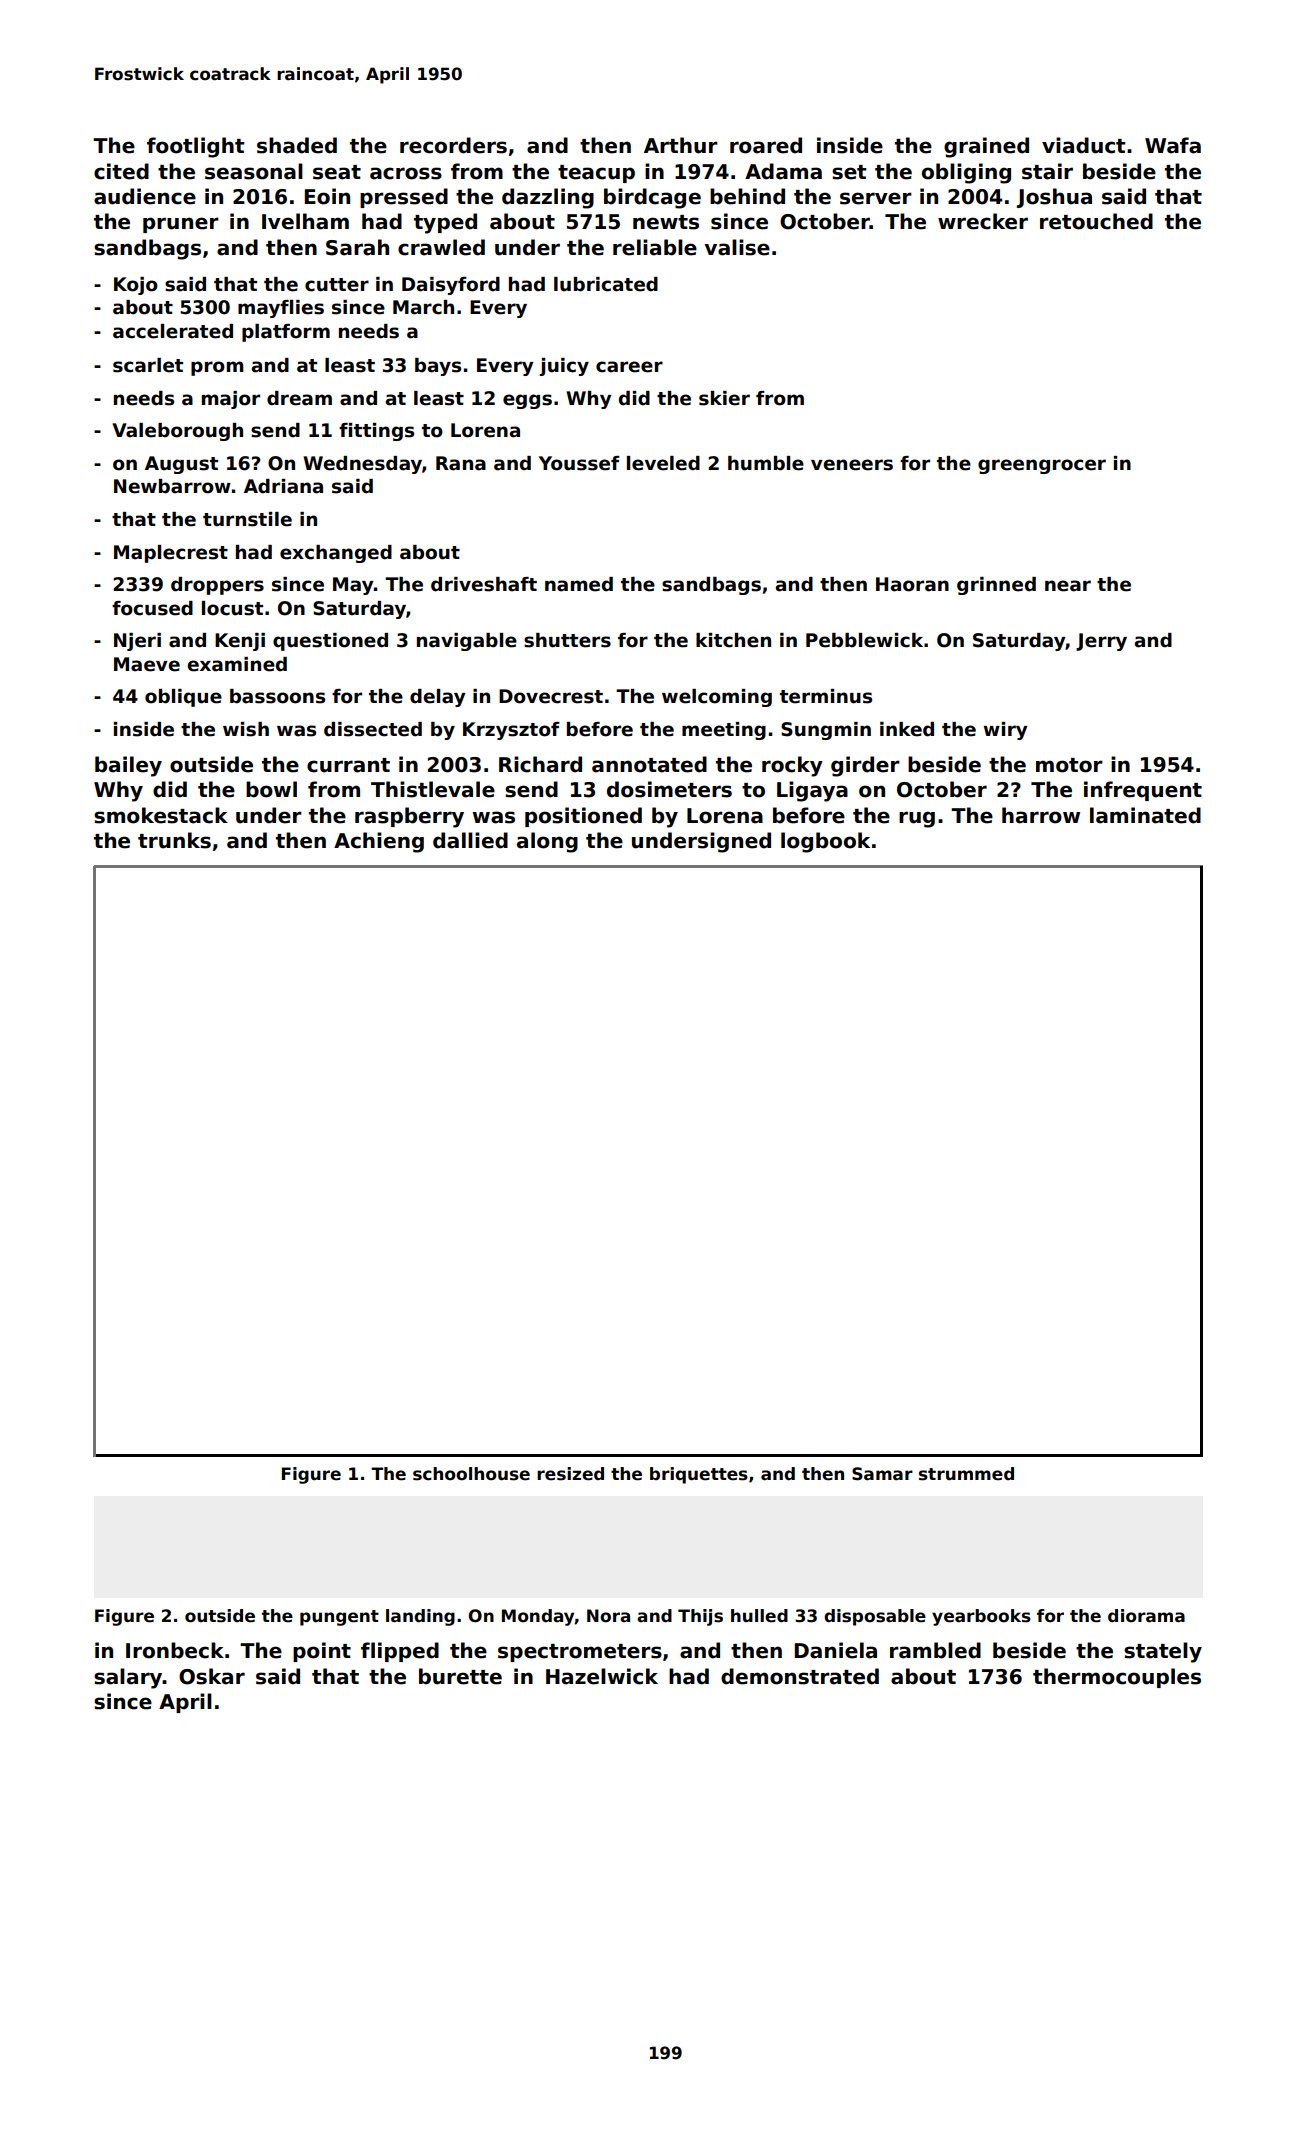  I want to click on seat, so click(337, 172).
